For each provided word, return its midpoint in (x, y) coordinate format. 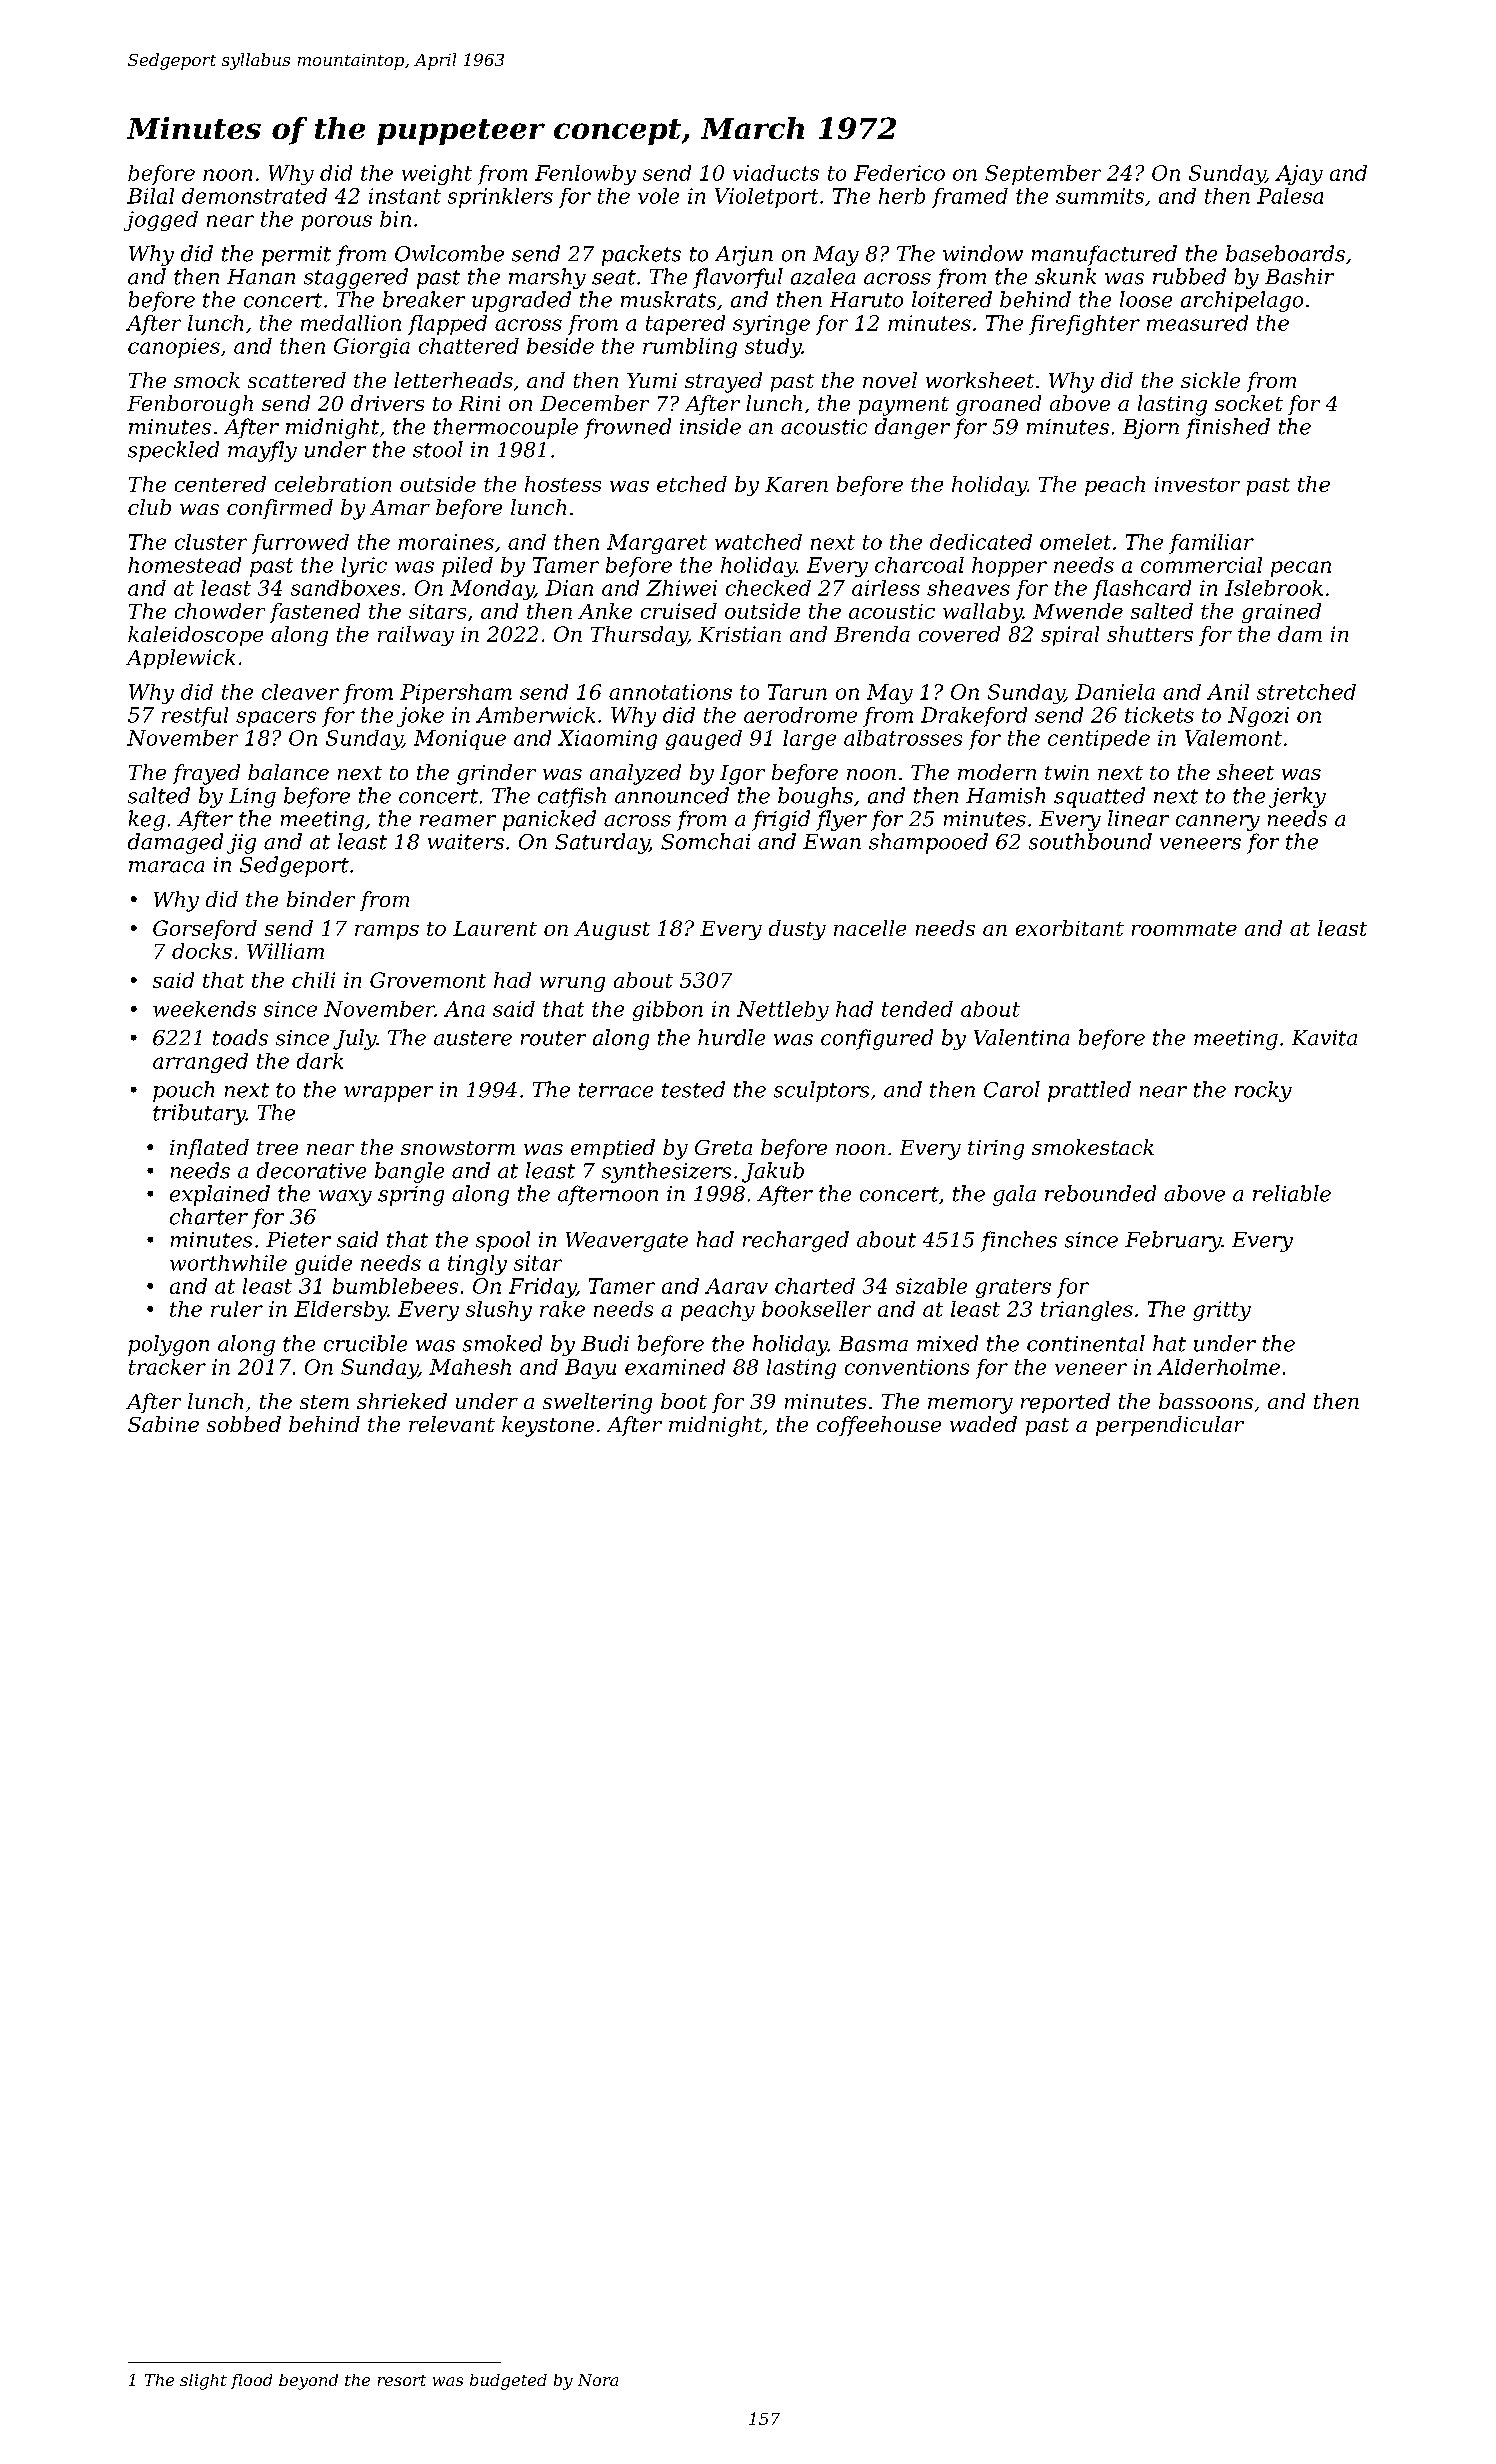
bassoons (1206, 1401)
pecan (1301, 569)
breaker (424, 299)
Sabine (163, 1424)
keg (147, 820)
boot (684, 1401)
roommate (1184, 929)
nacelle (870, 928)
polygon (168, 1345)
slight (203, 2382)
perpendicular (1170, 1426)
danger (912, 428)
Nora (598, 2380)
